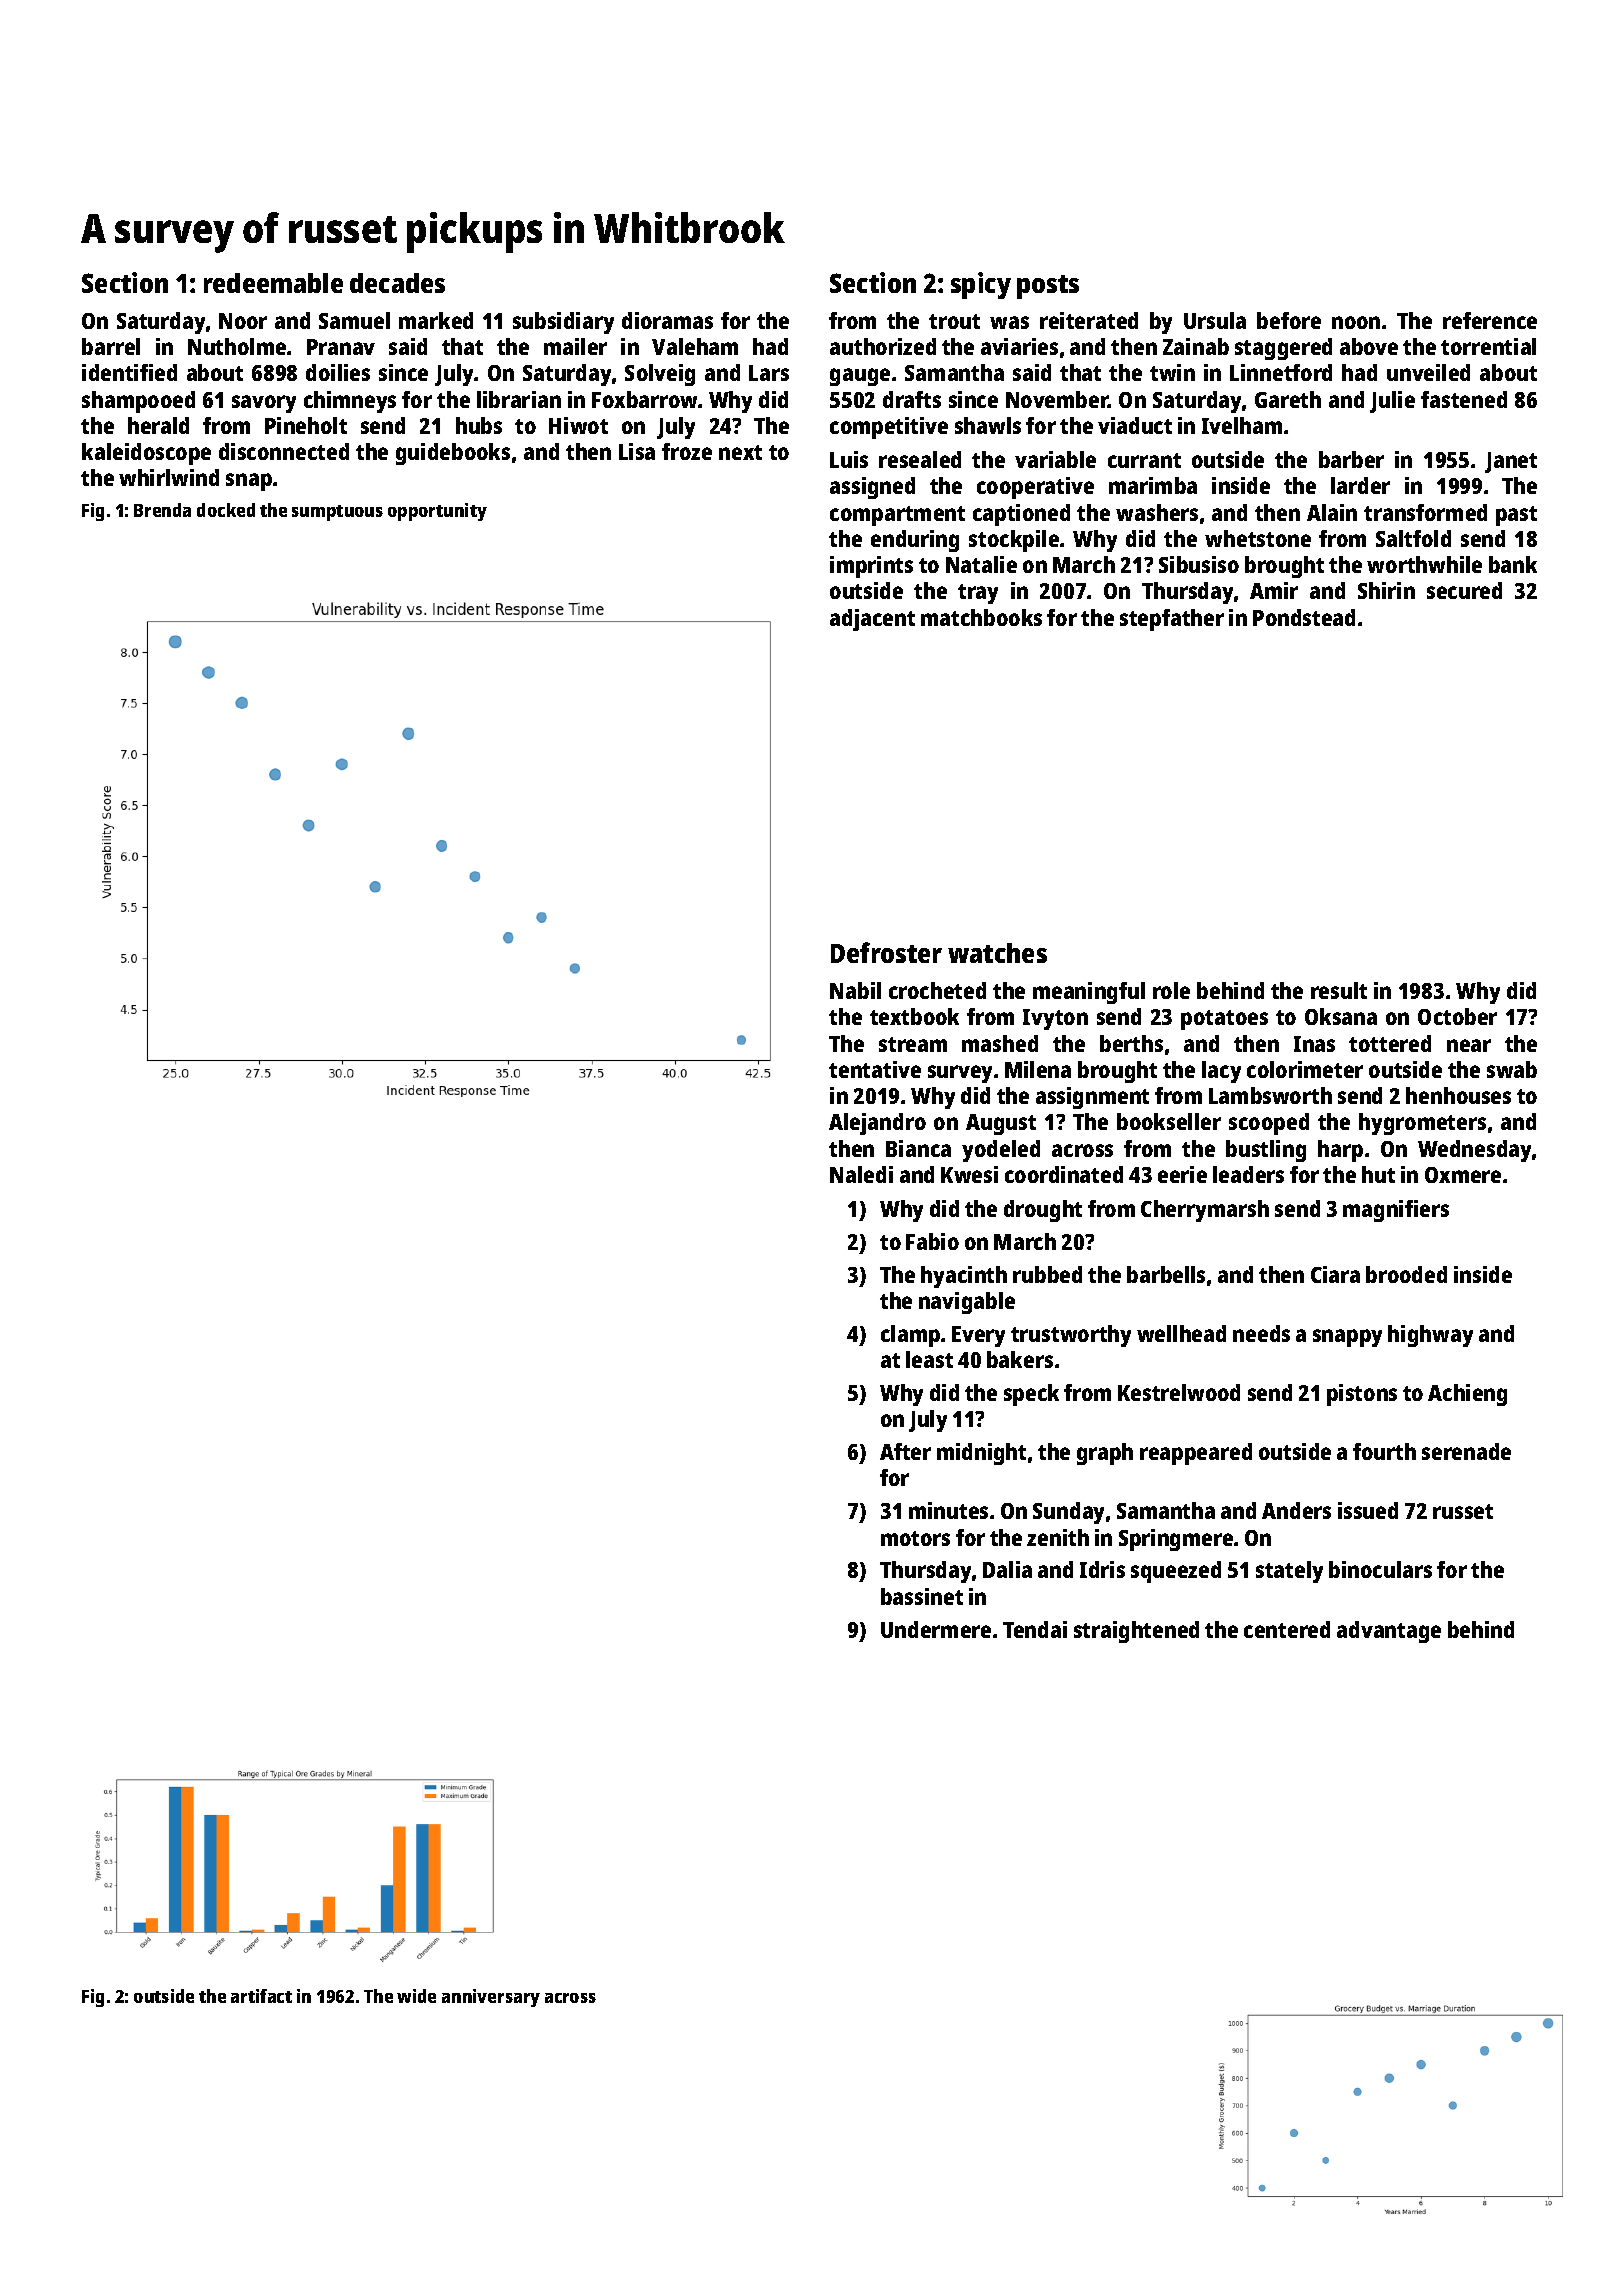 Image resolution: width=1620 pixels, height=2292 pixels. What do you see at coordinates (1464, 590) in the document?
I see `secured` at bounding box center [1464, 590].
